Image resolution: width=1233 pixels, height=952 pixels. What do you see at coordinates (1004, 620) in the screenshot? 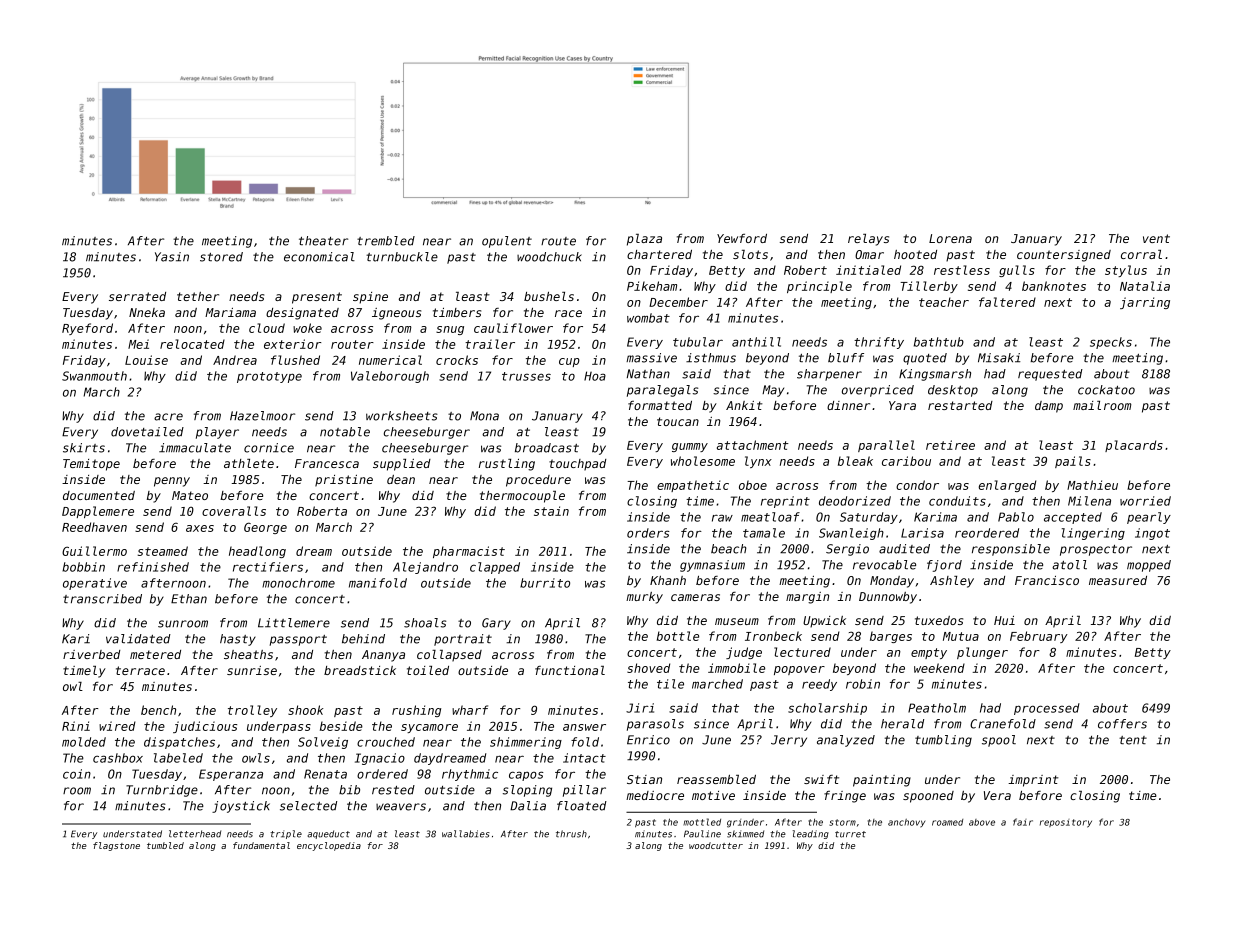
I see `Hui` at bounding box center [1004, 620].
